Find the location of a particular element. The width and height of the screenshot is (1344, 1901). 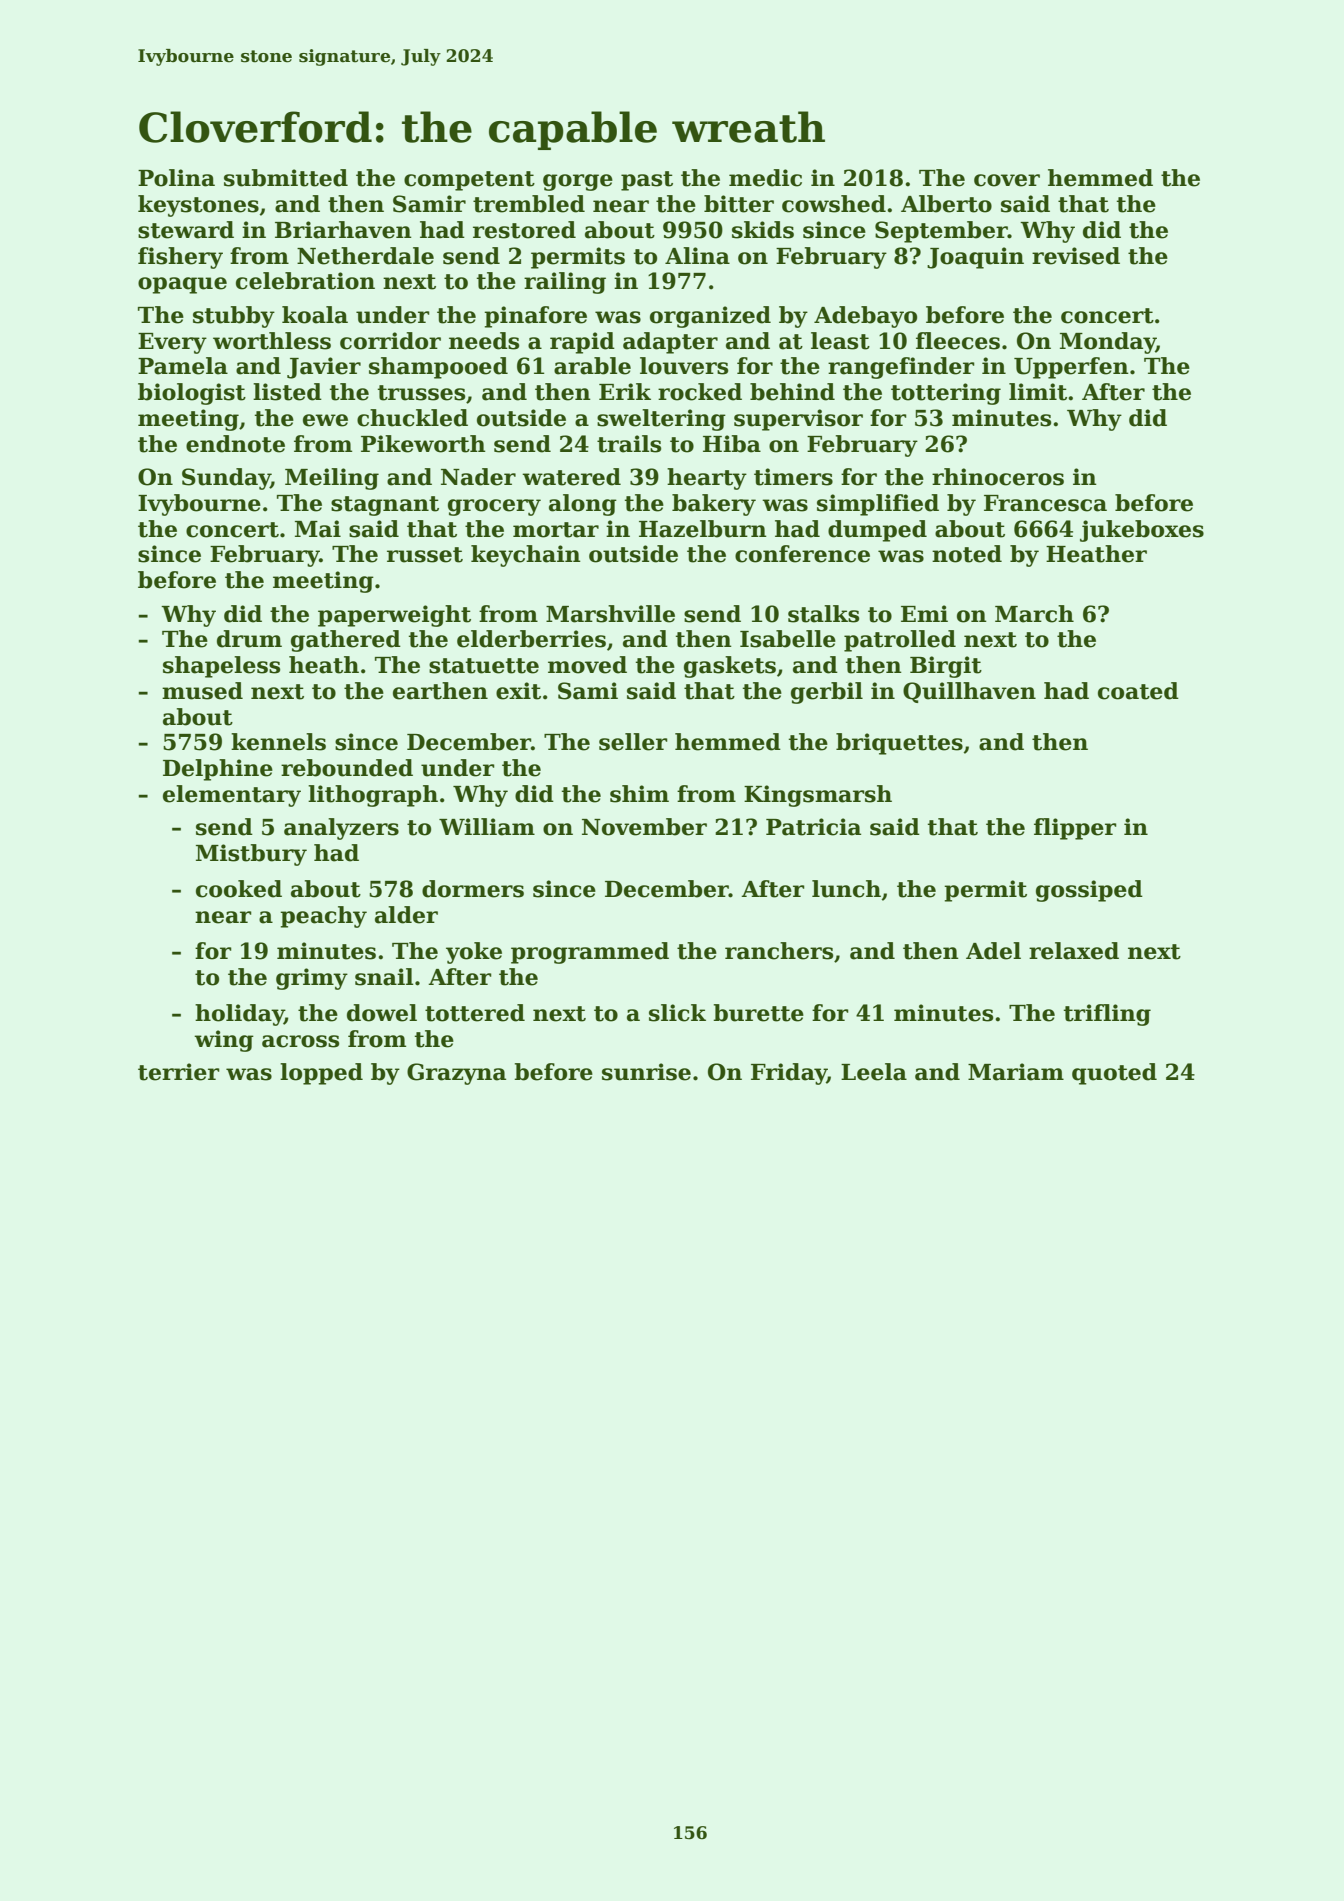

cover is located at coordinates (1007, 180).
